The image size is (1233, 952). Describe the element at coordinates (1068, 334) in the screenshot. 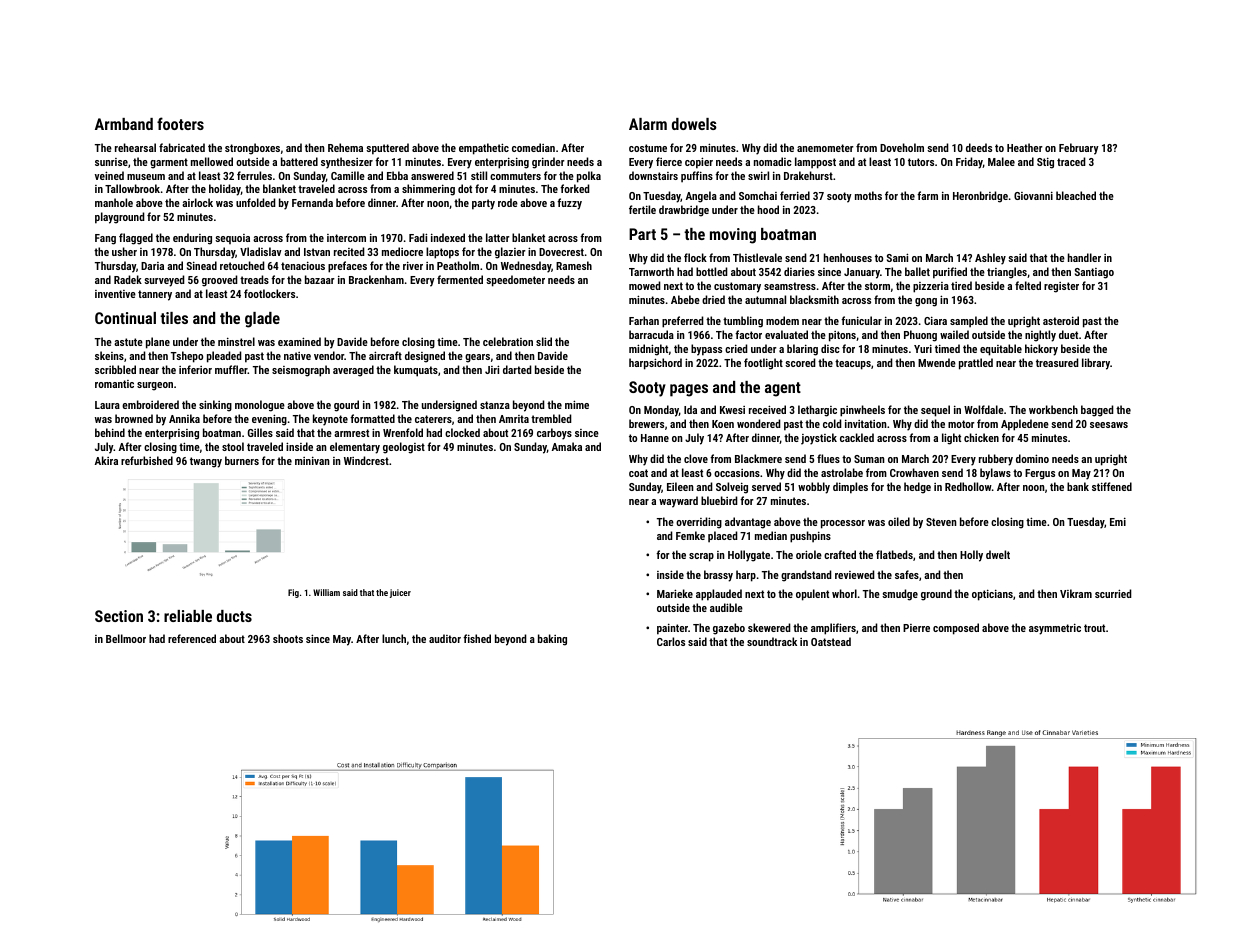

I see `duet` at that location.
